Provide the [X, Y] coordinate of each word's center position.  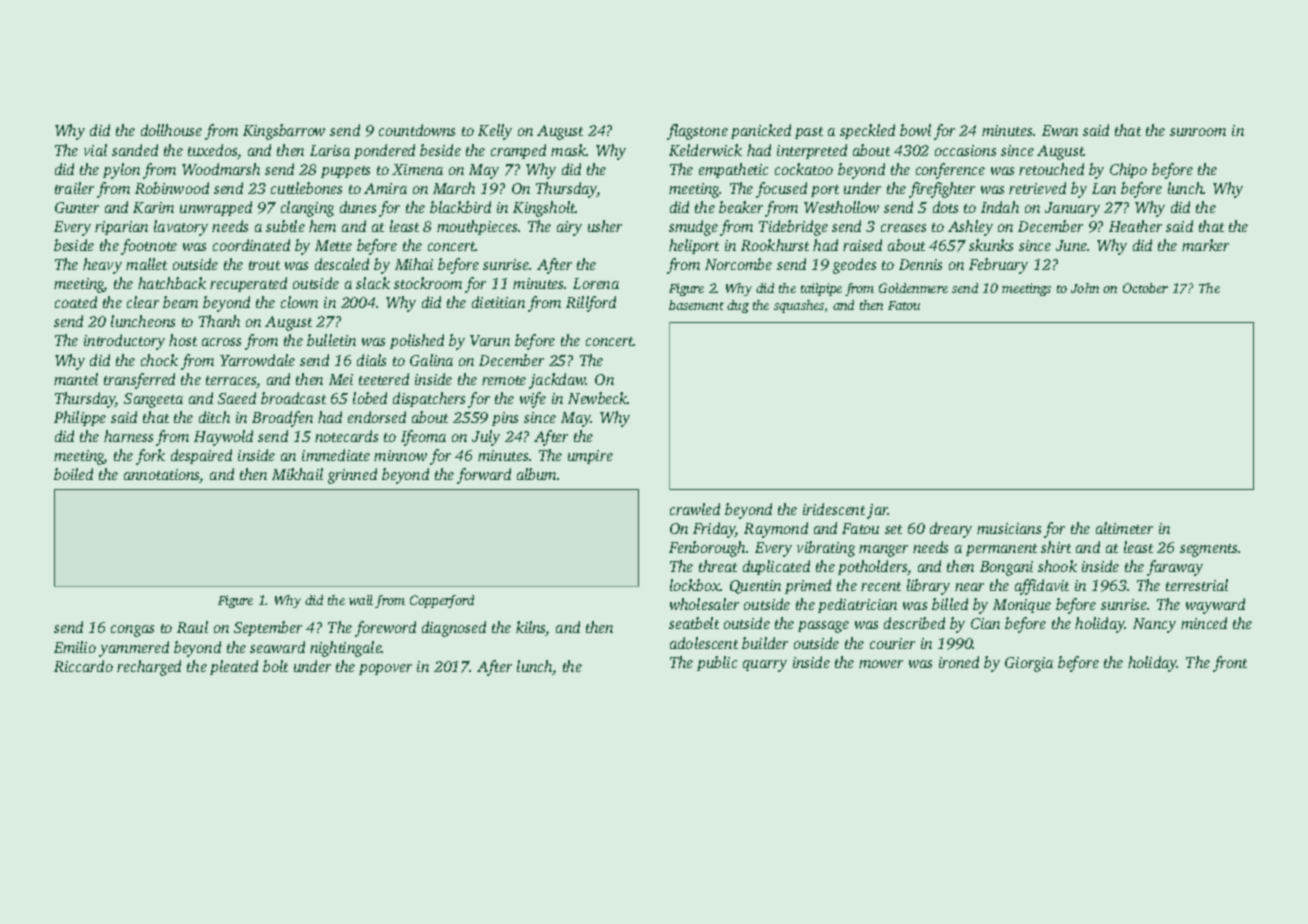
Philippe [80, 418]
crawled [695, 509]
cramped [518, 151]
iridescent [834, 509]
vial [95, 150]
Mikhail [297, 474]
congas [132, 631]
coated [76, 302]
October [1145, 288]
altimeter [1124, 528]
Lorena [596, 283]
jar [877, 511]
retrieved [1037, 188]
